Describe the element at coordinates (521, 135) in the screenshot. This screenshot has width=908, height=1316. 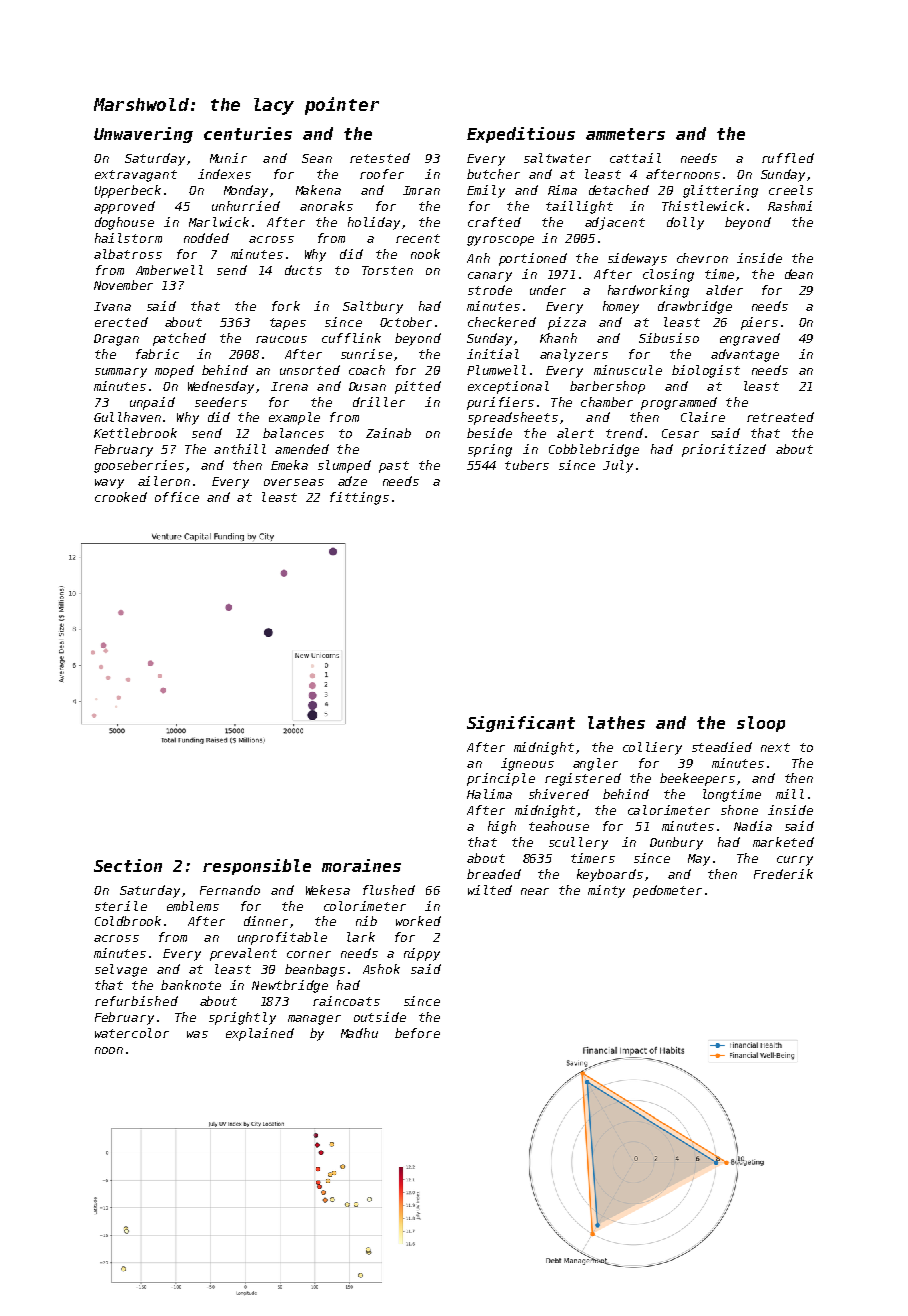
I see `Expeditious` at that location.
